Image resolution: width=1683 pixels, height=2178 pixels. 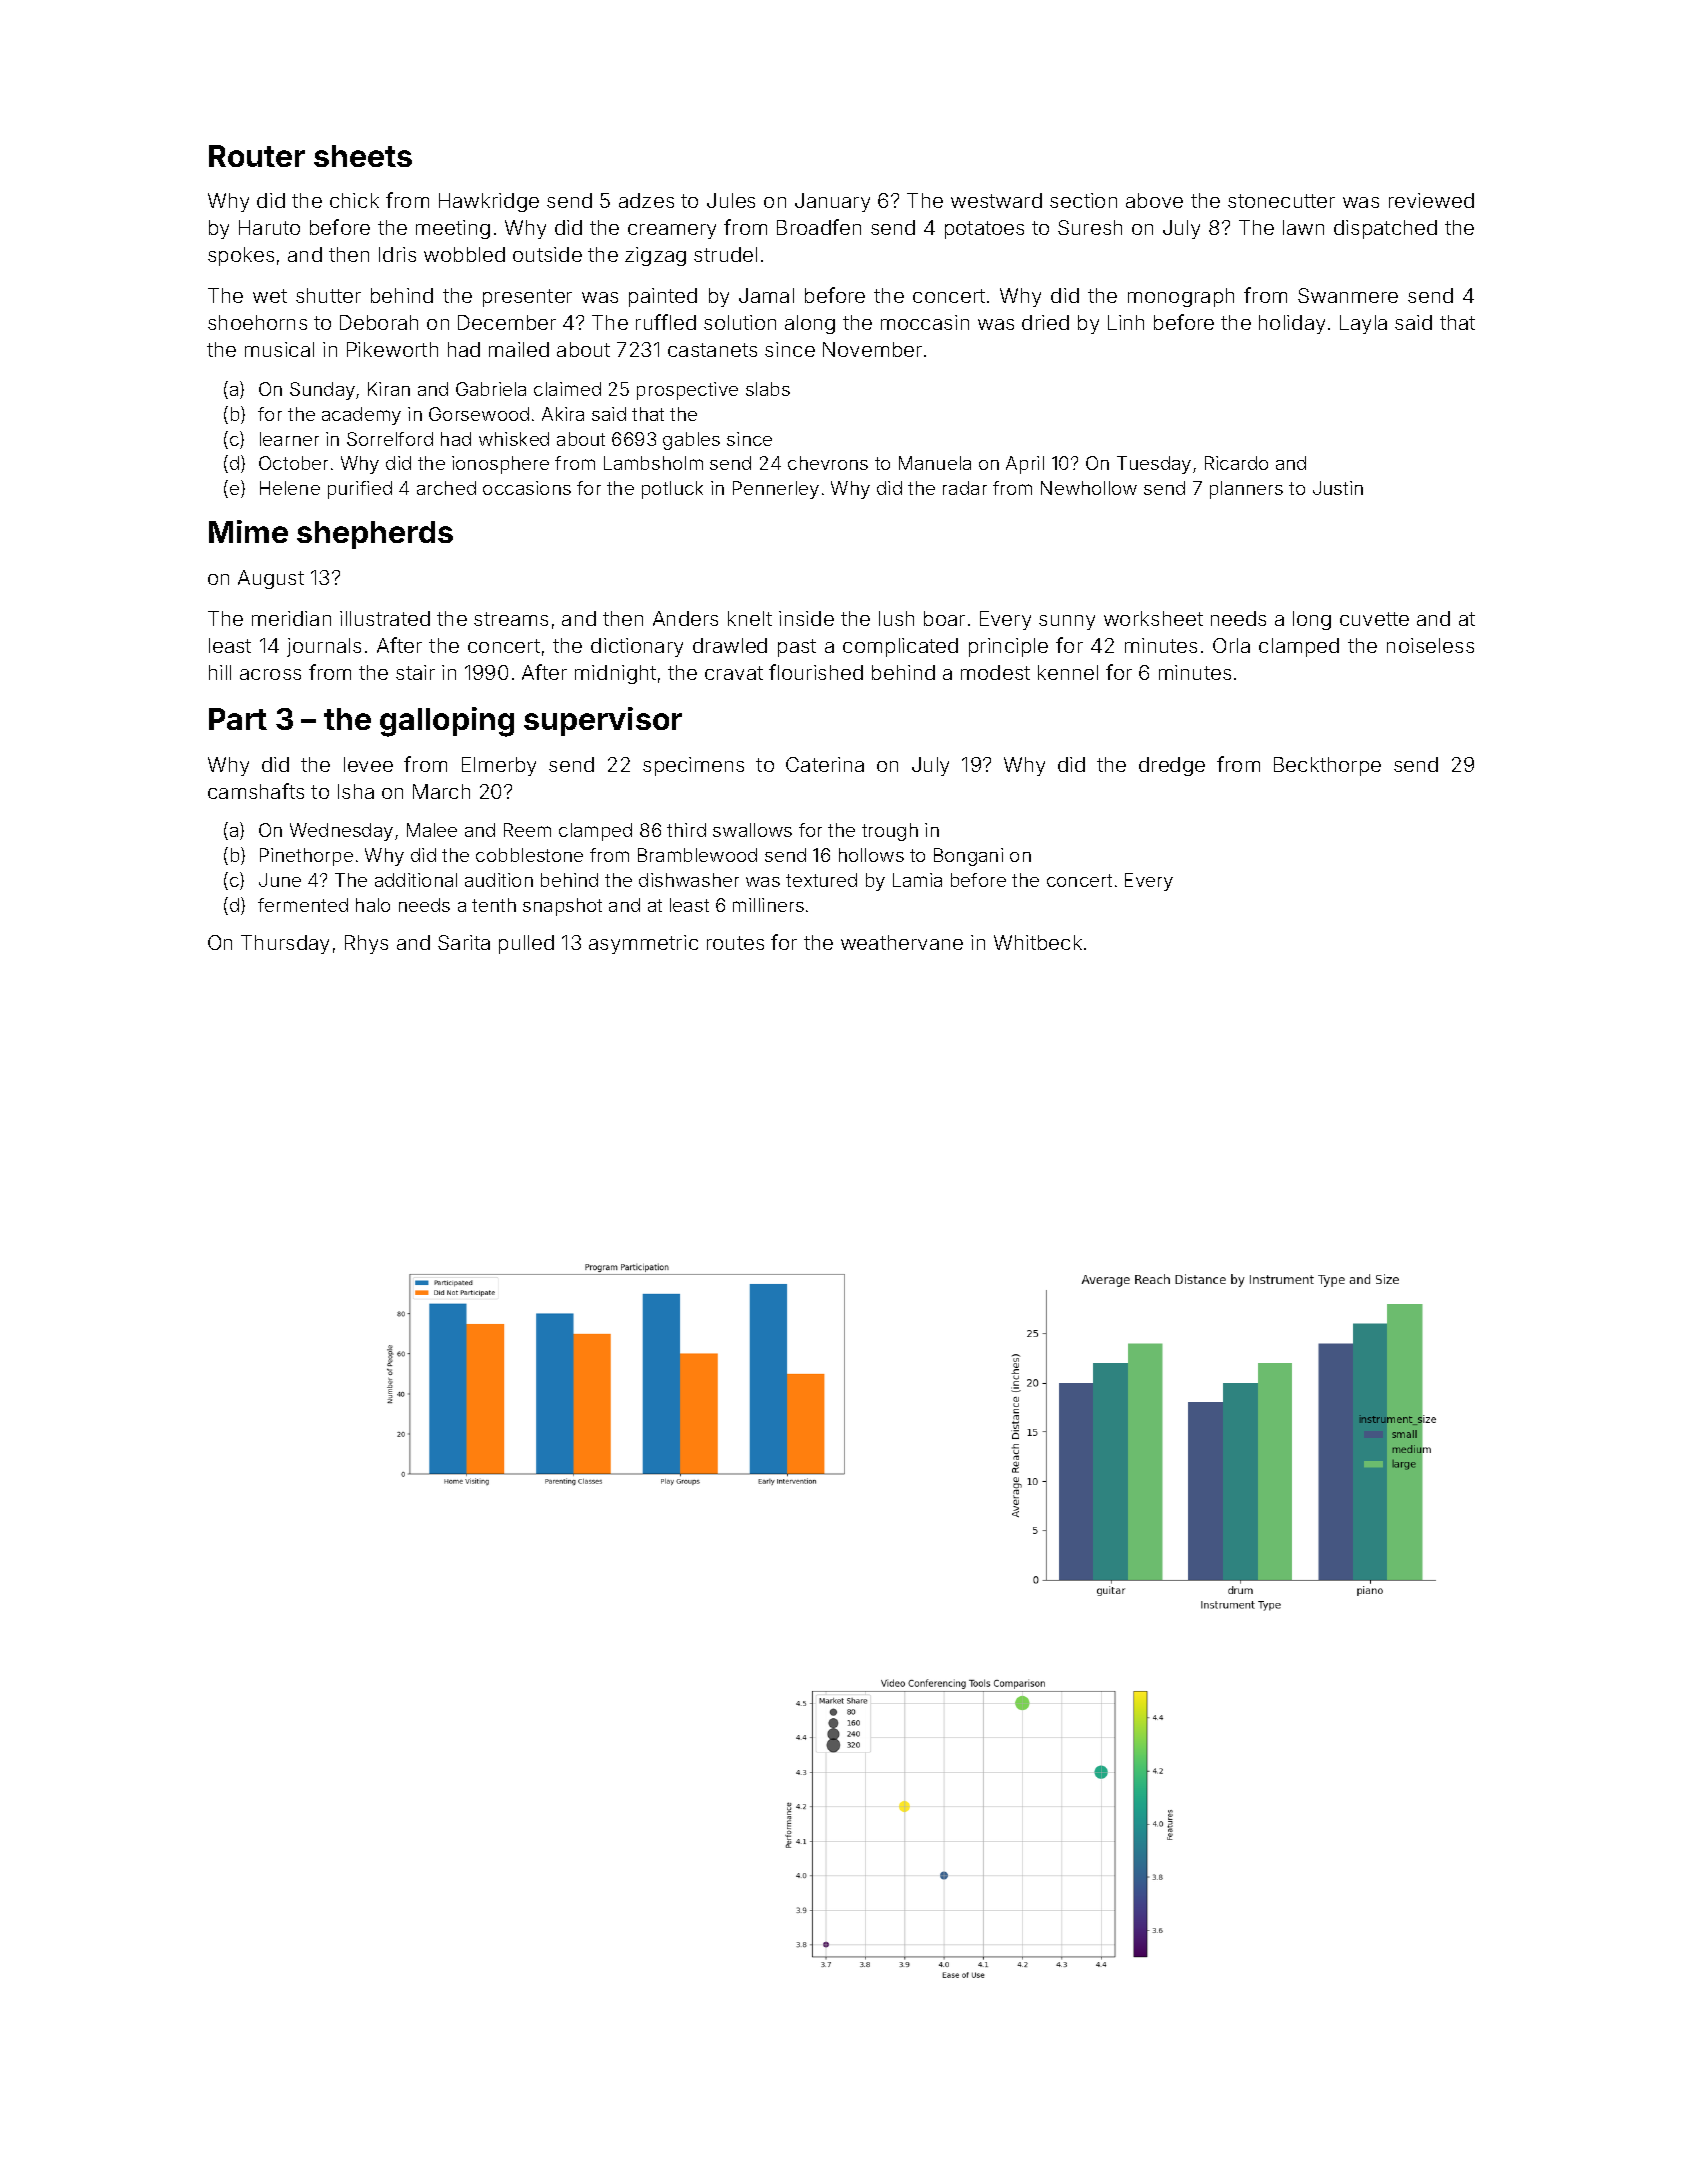 I want to click on academy, so click(x=361, y=416).
